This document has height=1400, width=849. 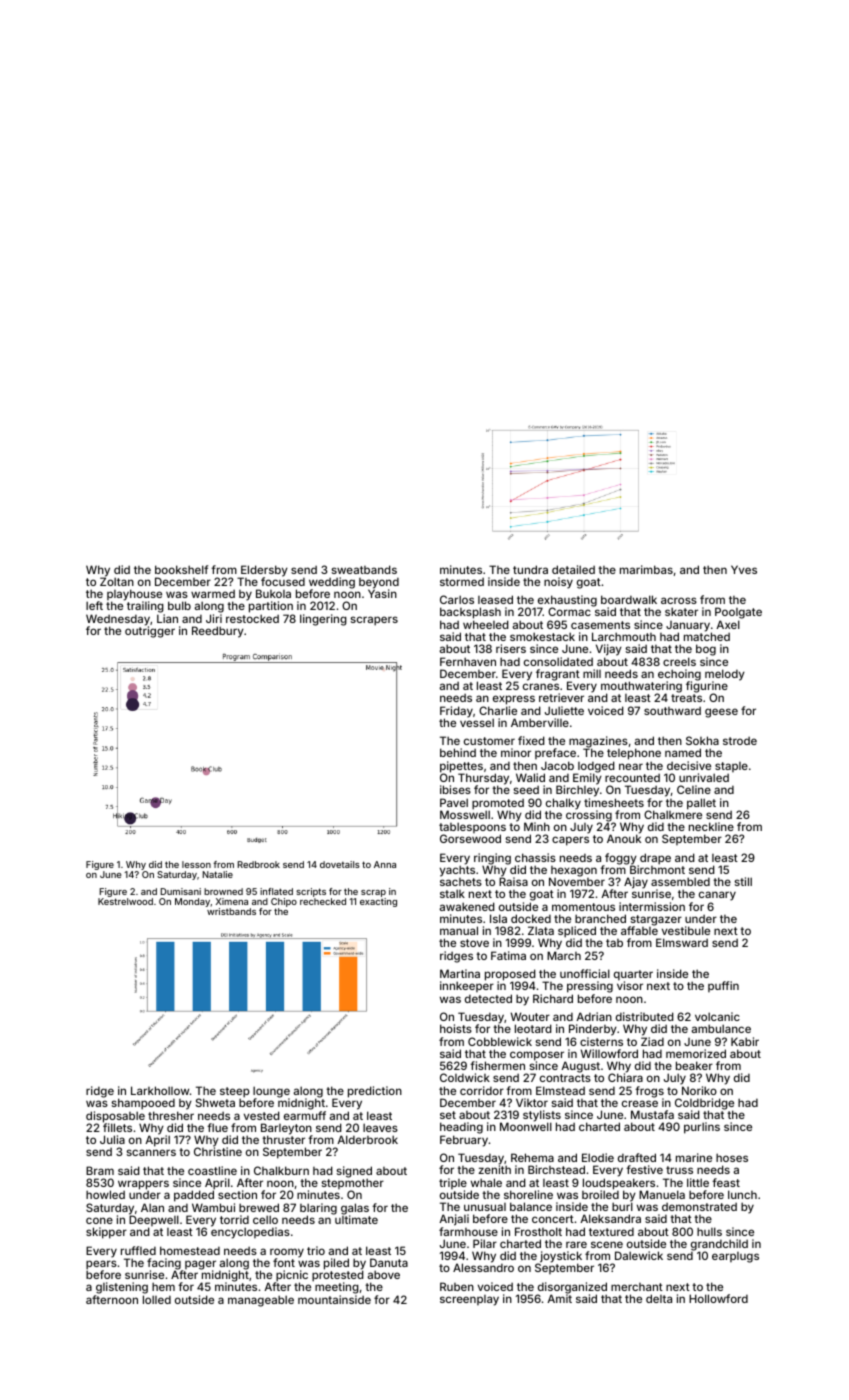 What do you see at coordinates (385, 864) in the document?
I see `Anna` at bounding box center [385, 864].
